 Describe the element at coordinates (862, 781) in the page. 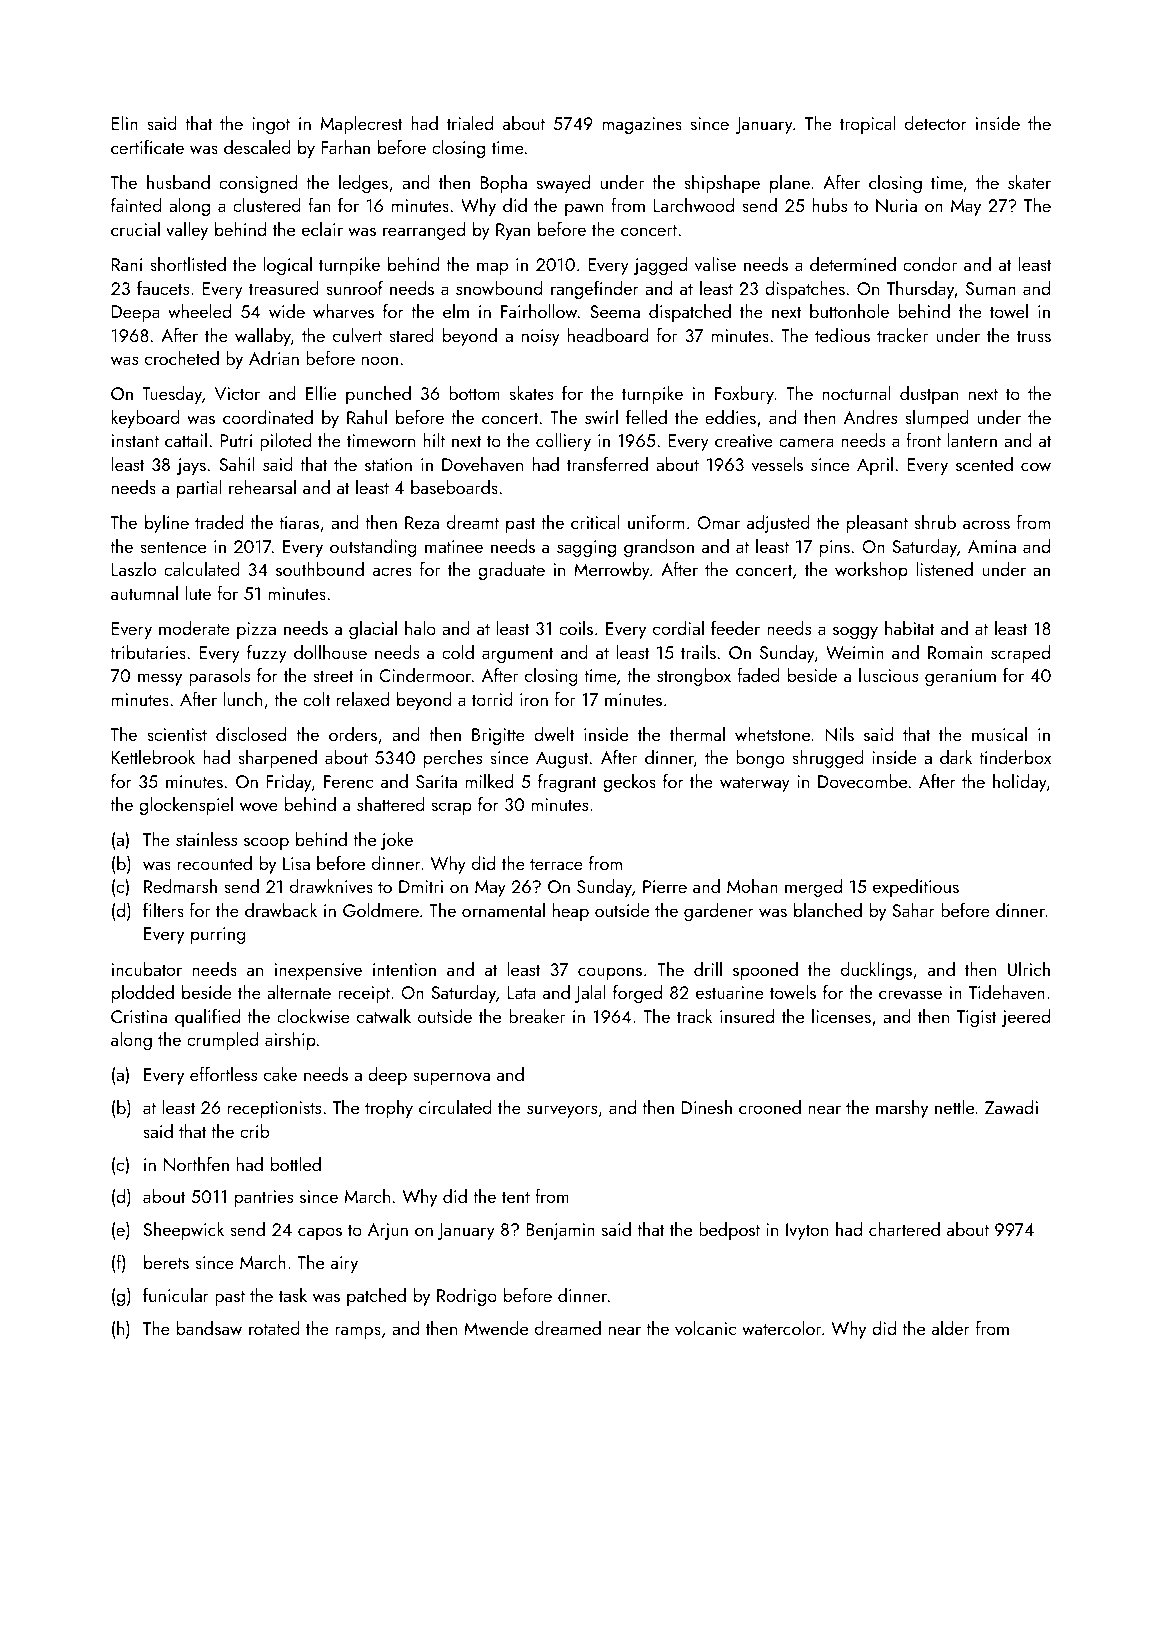

I see `Dovecombe` at that location.
